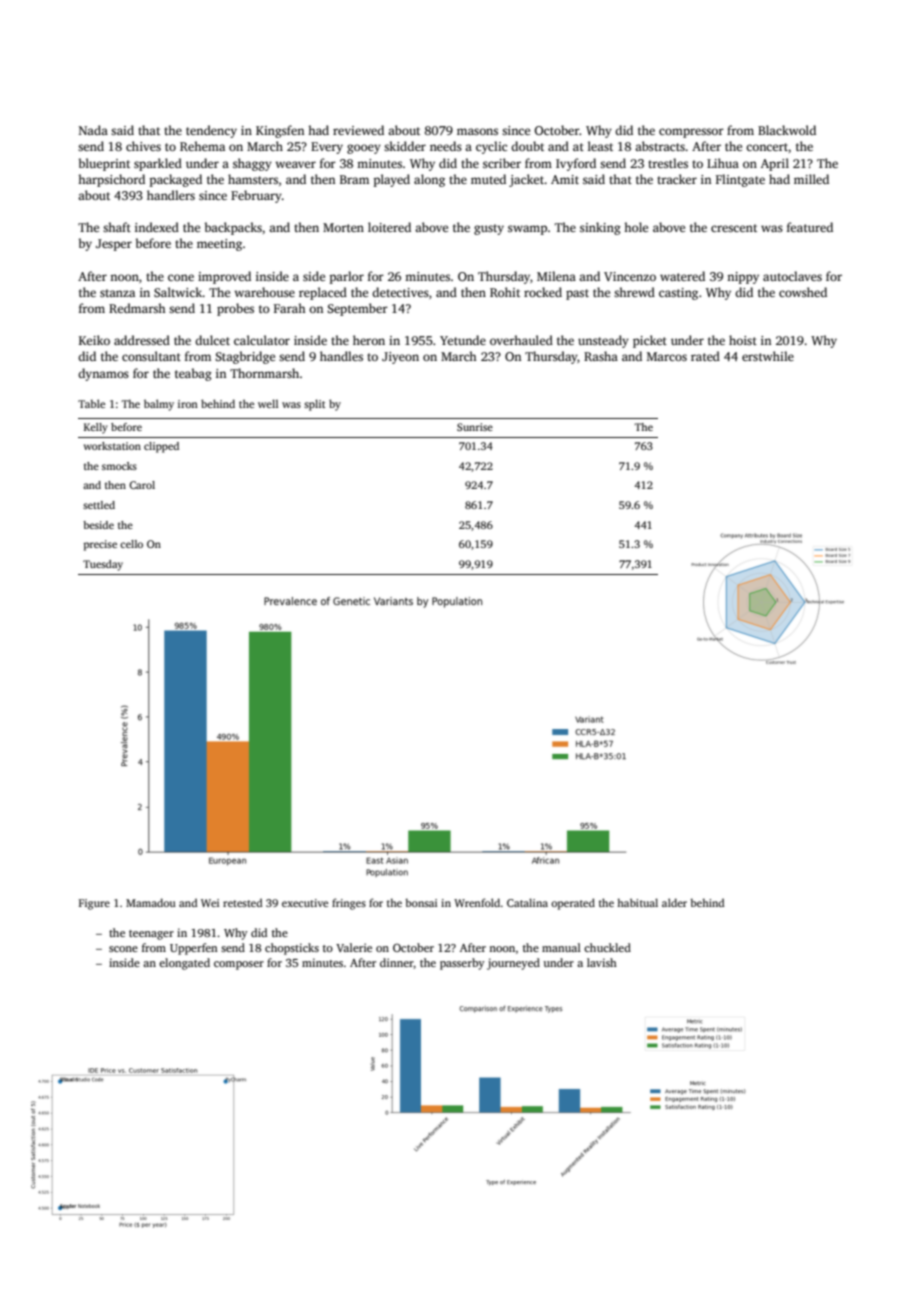  Describe the element at coordinates (211, 131) in the document. I see `tendency` at that location.
